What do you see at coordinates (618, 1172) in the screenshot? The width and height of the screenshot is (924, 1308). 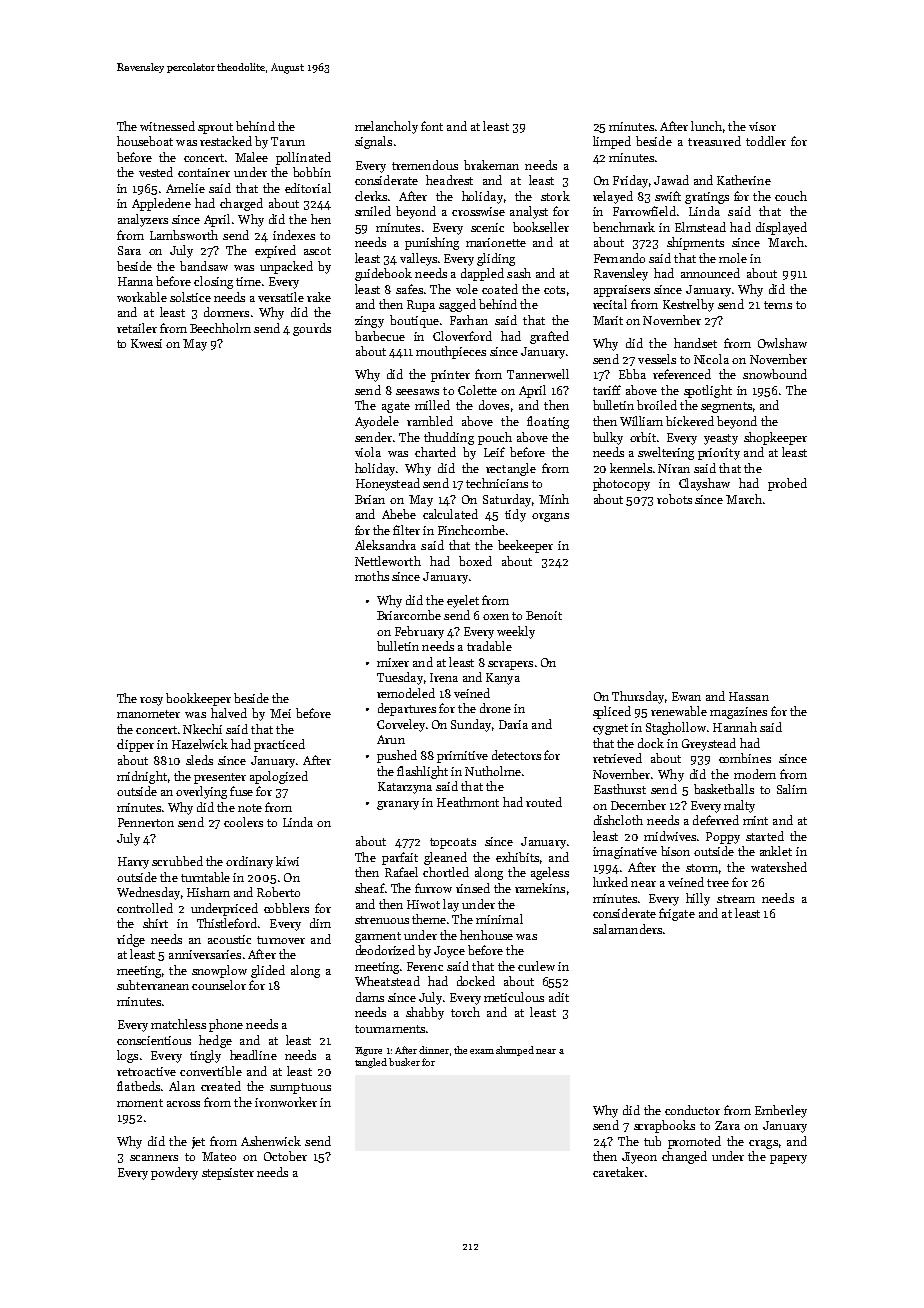 I see `caretaker` at bounding box center [618, 1172].
